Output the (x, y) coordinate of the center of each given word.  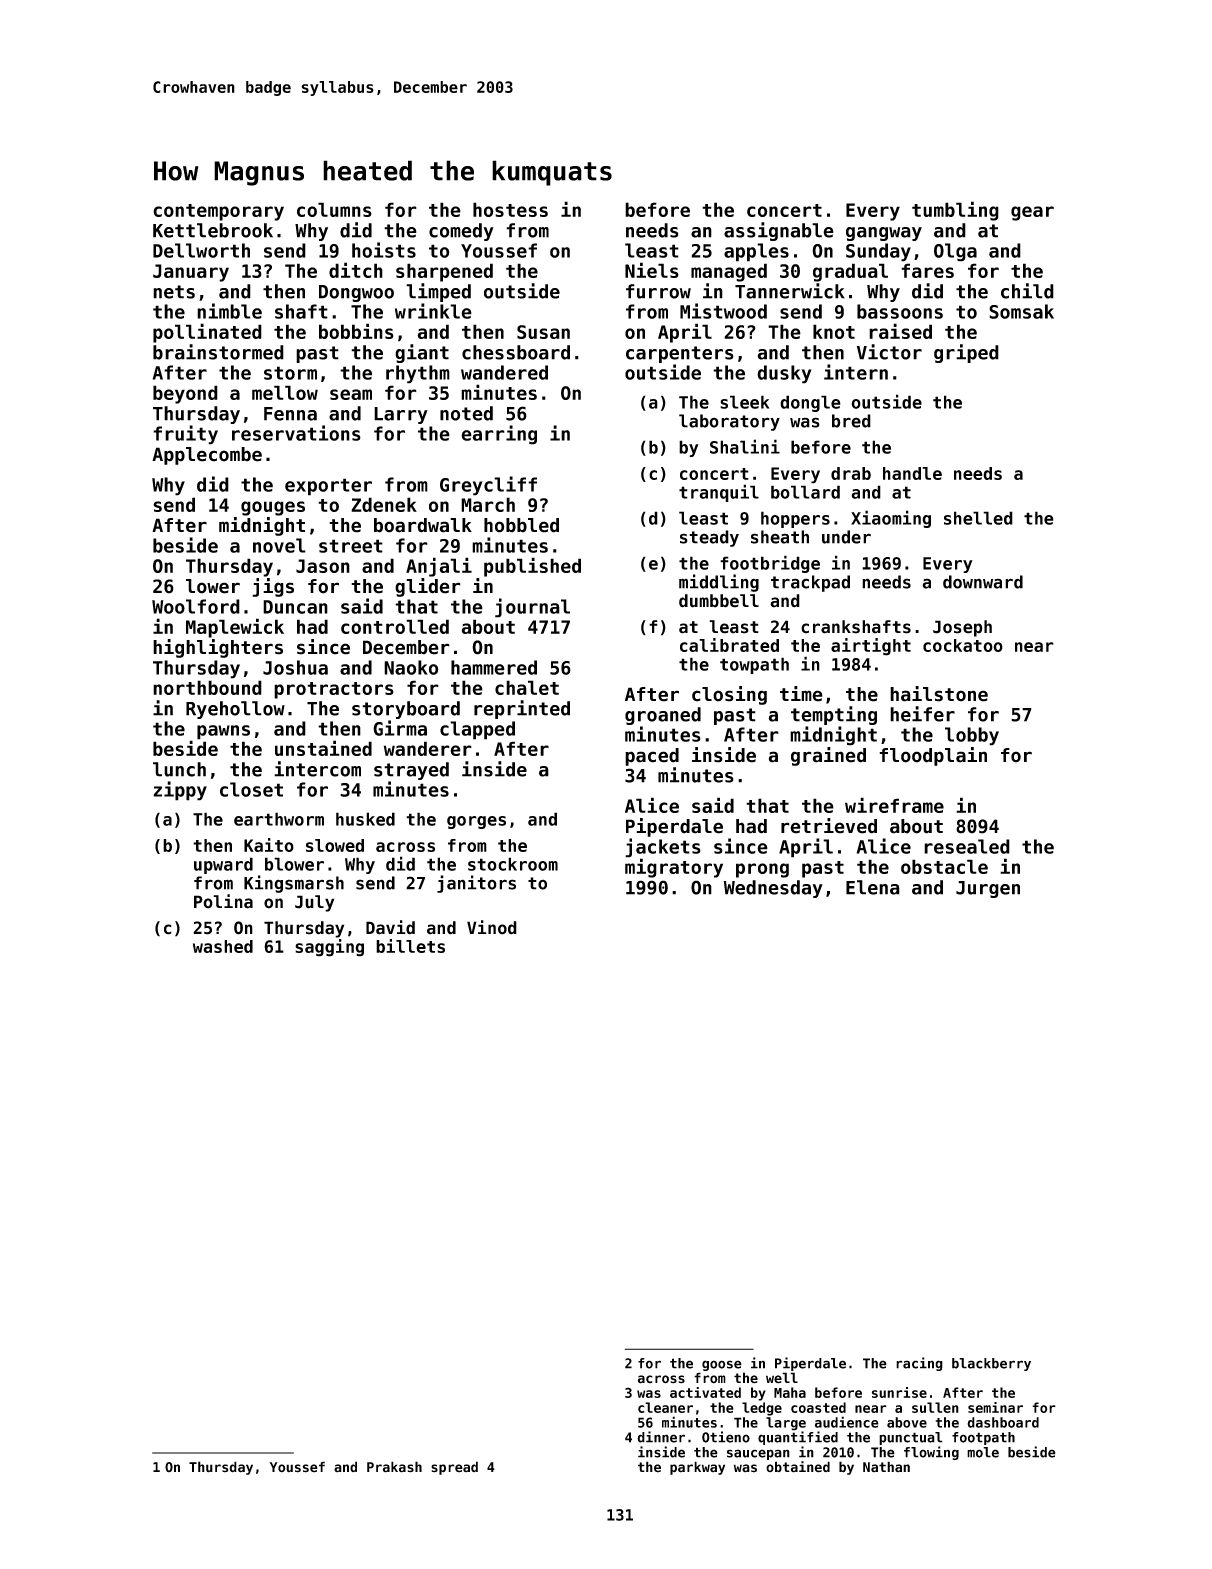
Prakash (394, 1467)
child (1027, 291)
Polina (223, 901)
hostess (510, 209)
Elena (873, 887)
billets (410, 946)
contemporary (218, 212)
